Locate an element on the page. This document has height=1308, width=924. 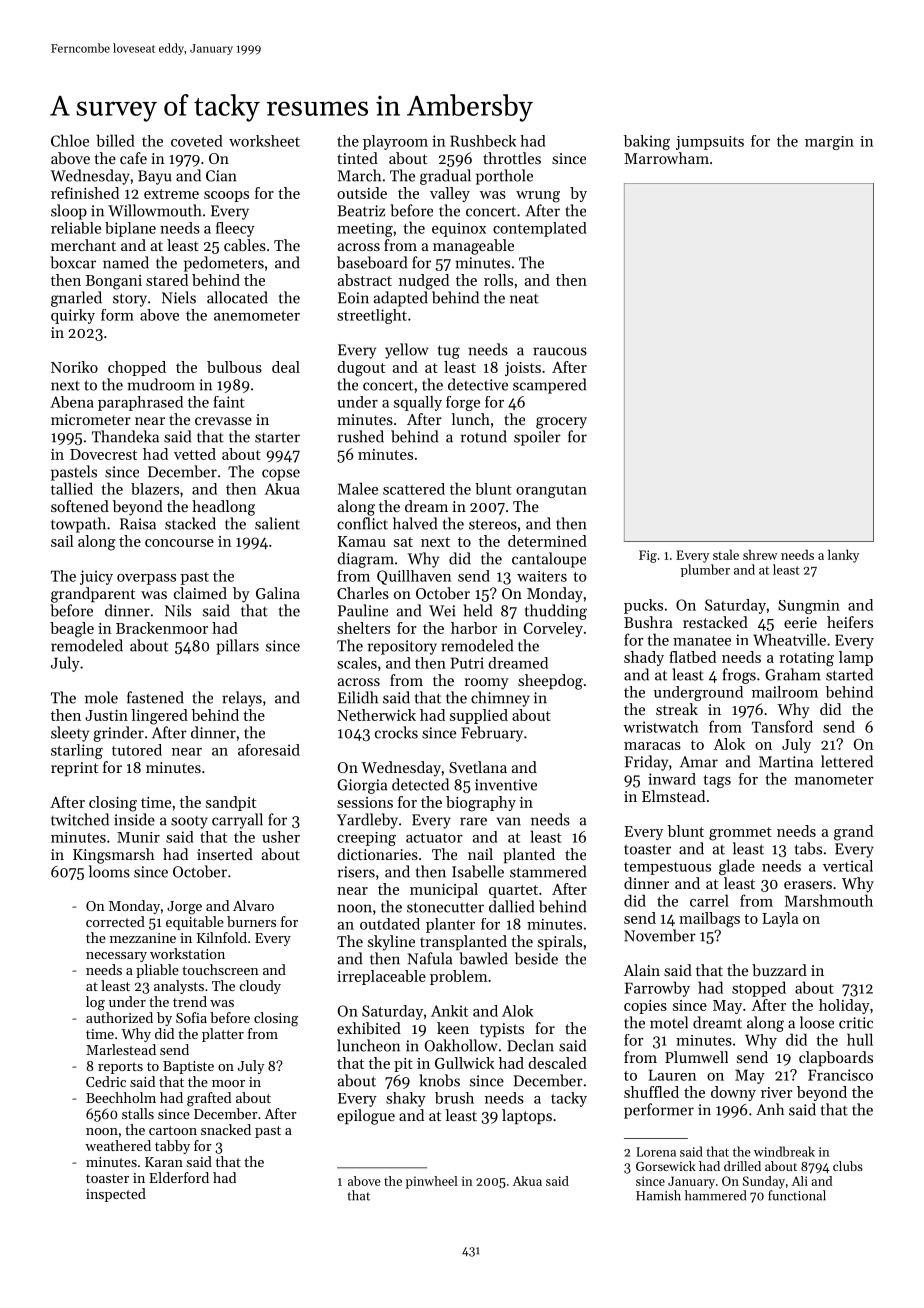
Niels is located at coordinates (179, 297).
